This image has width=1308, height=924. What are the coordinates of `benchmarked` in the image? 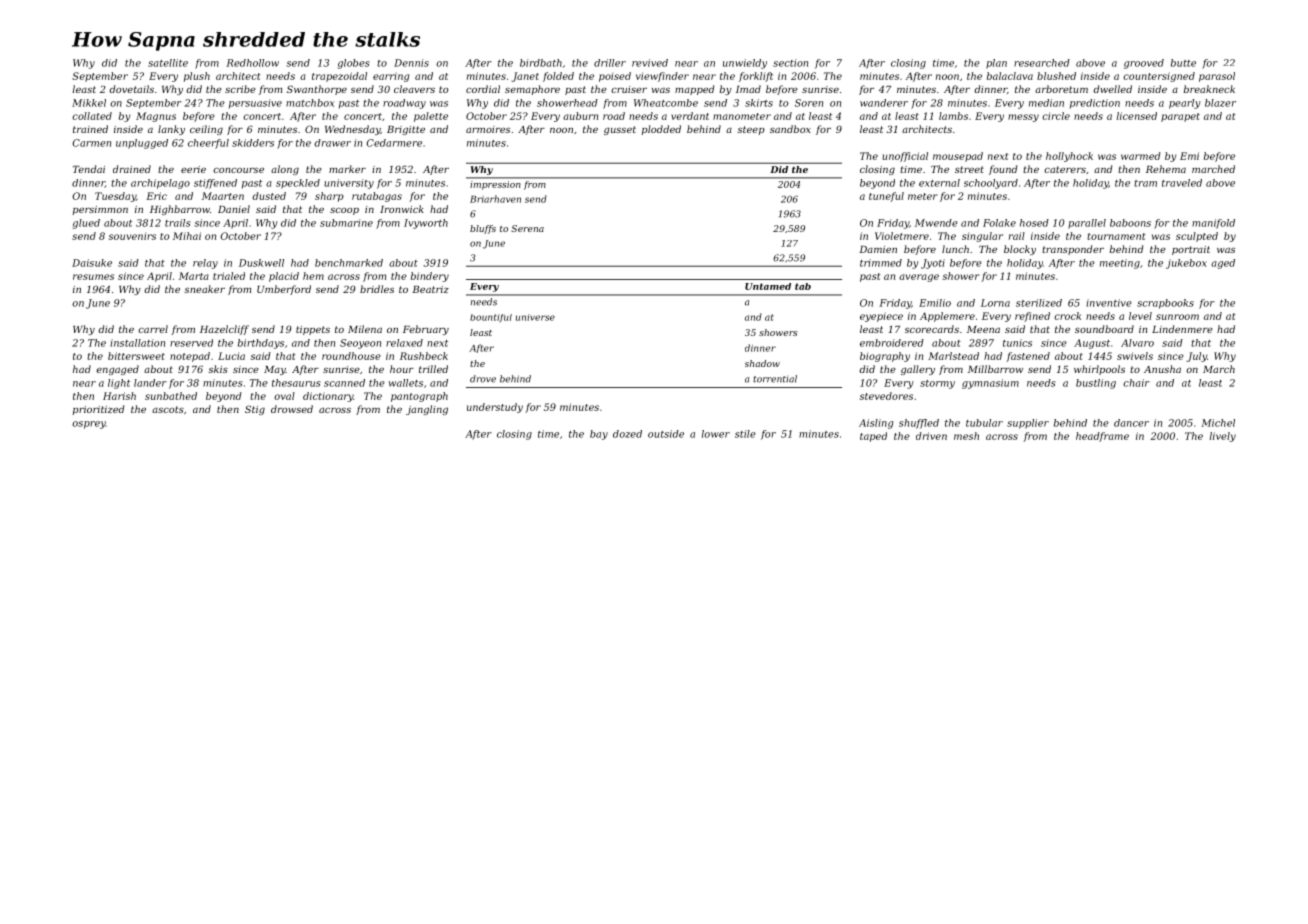 It's located at (349, 263).
